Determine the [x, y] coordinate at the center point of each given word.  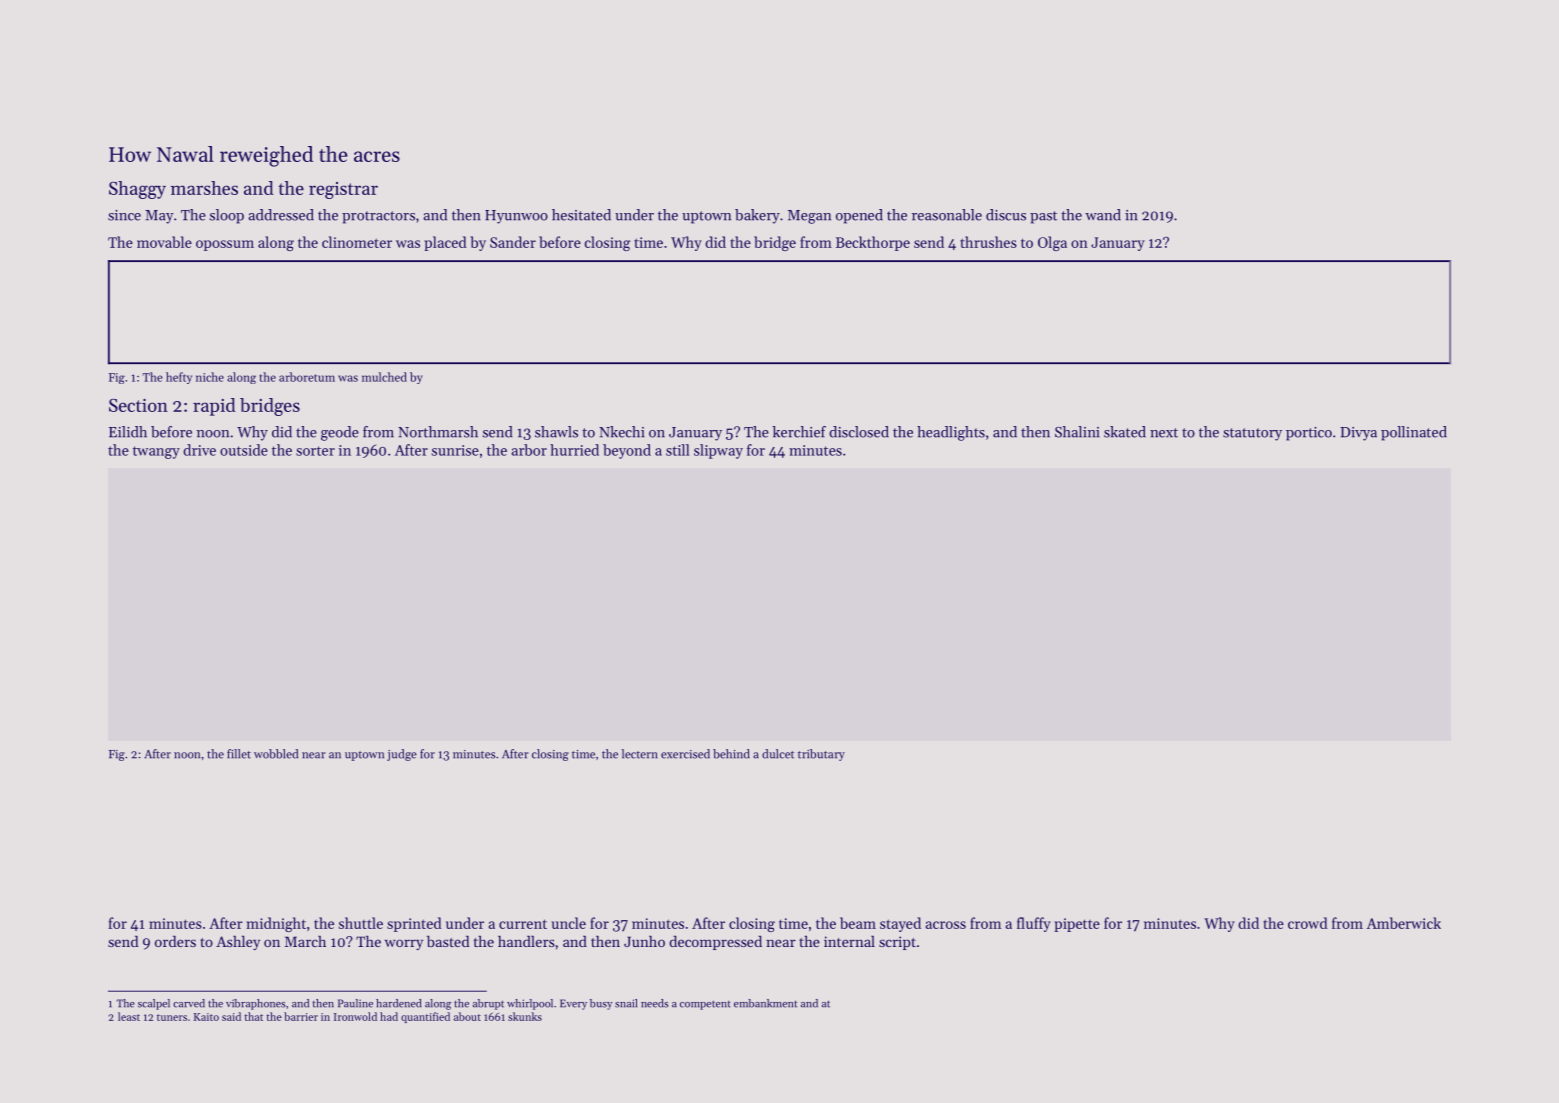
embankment [765, 1003]
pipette [1077, 925]
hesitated [581, 215]
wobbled [276, 754]
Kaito [206, 1017]
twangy [156, 452]
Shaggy [137, 190]
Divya [1358, 434]
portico [1309, 434]
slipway [718, 451]
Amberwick [1404, 923]
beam [858, 923]
